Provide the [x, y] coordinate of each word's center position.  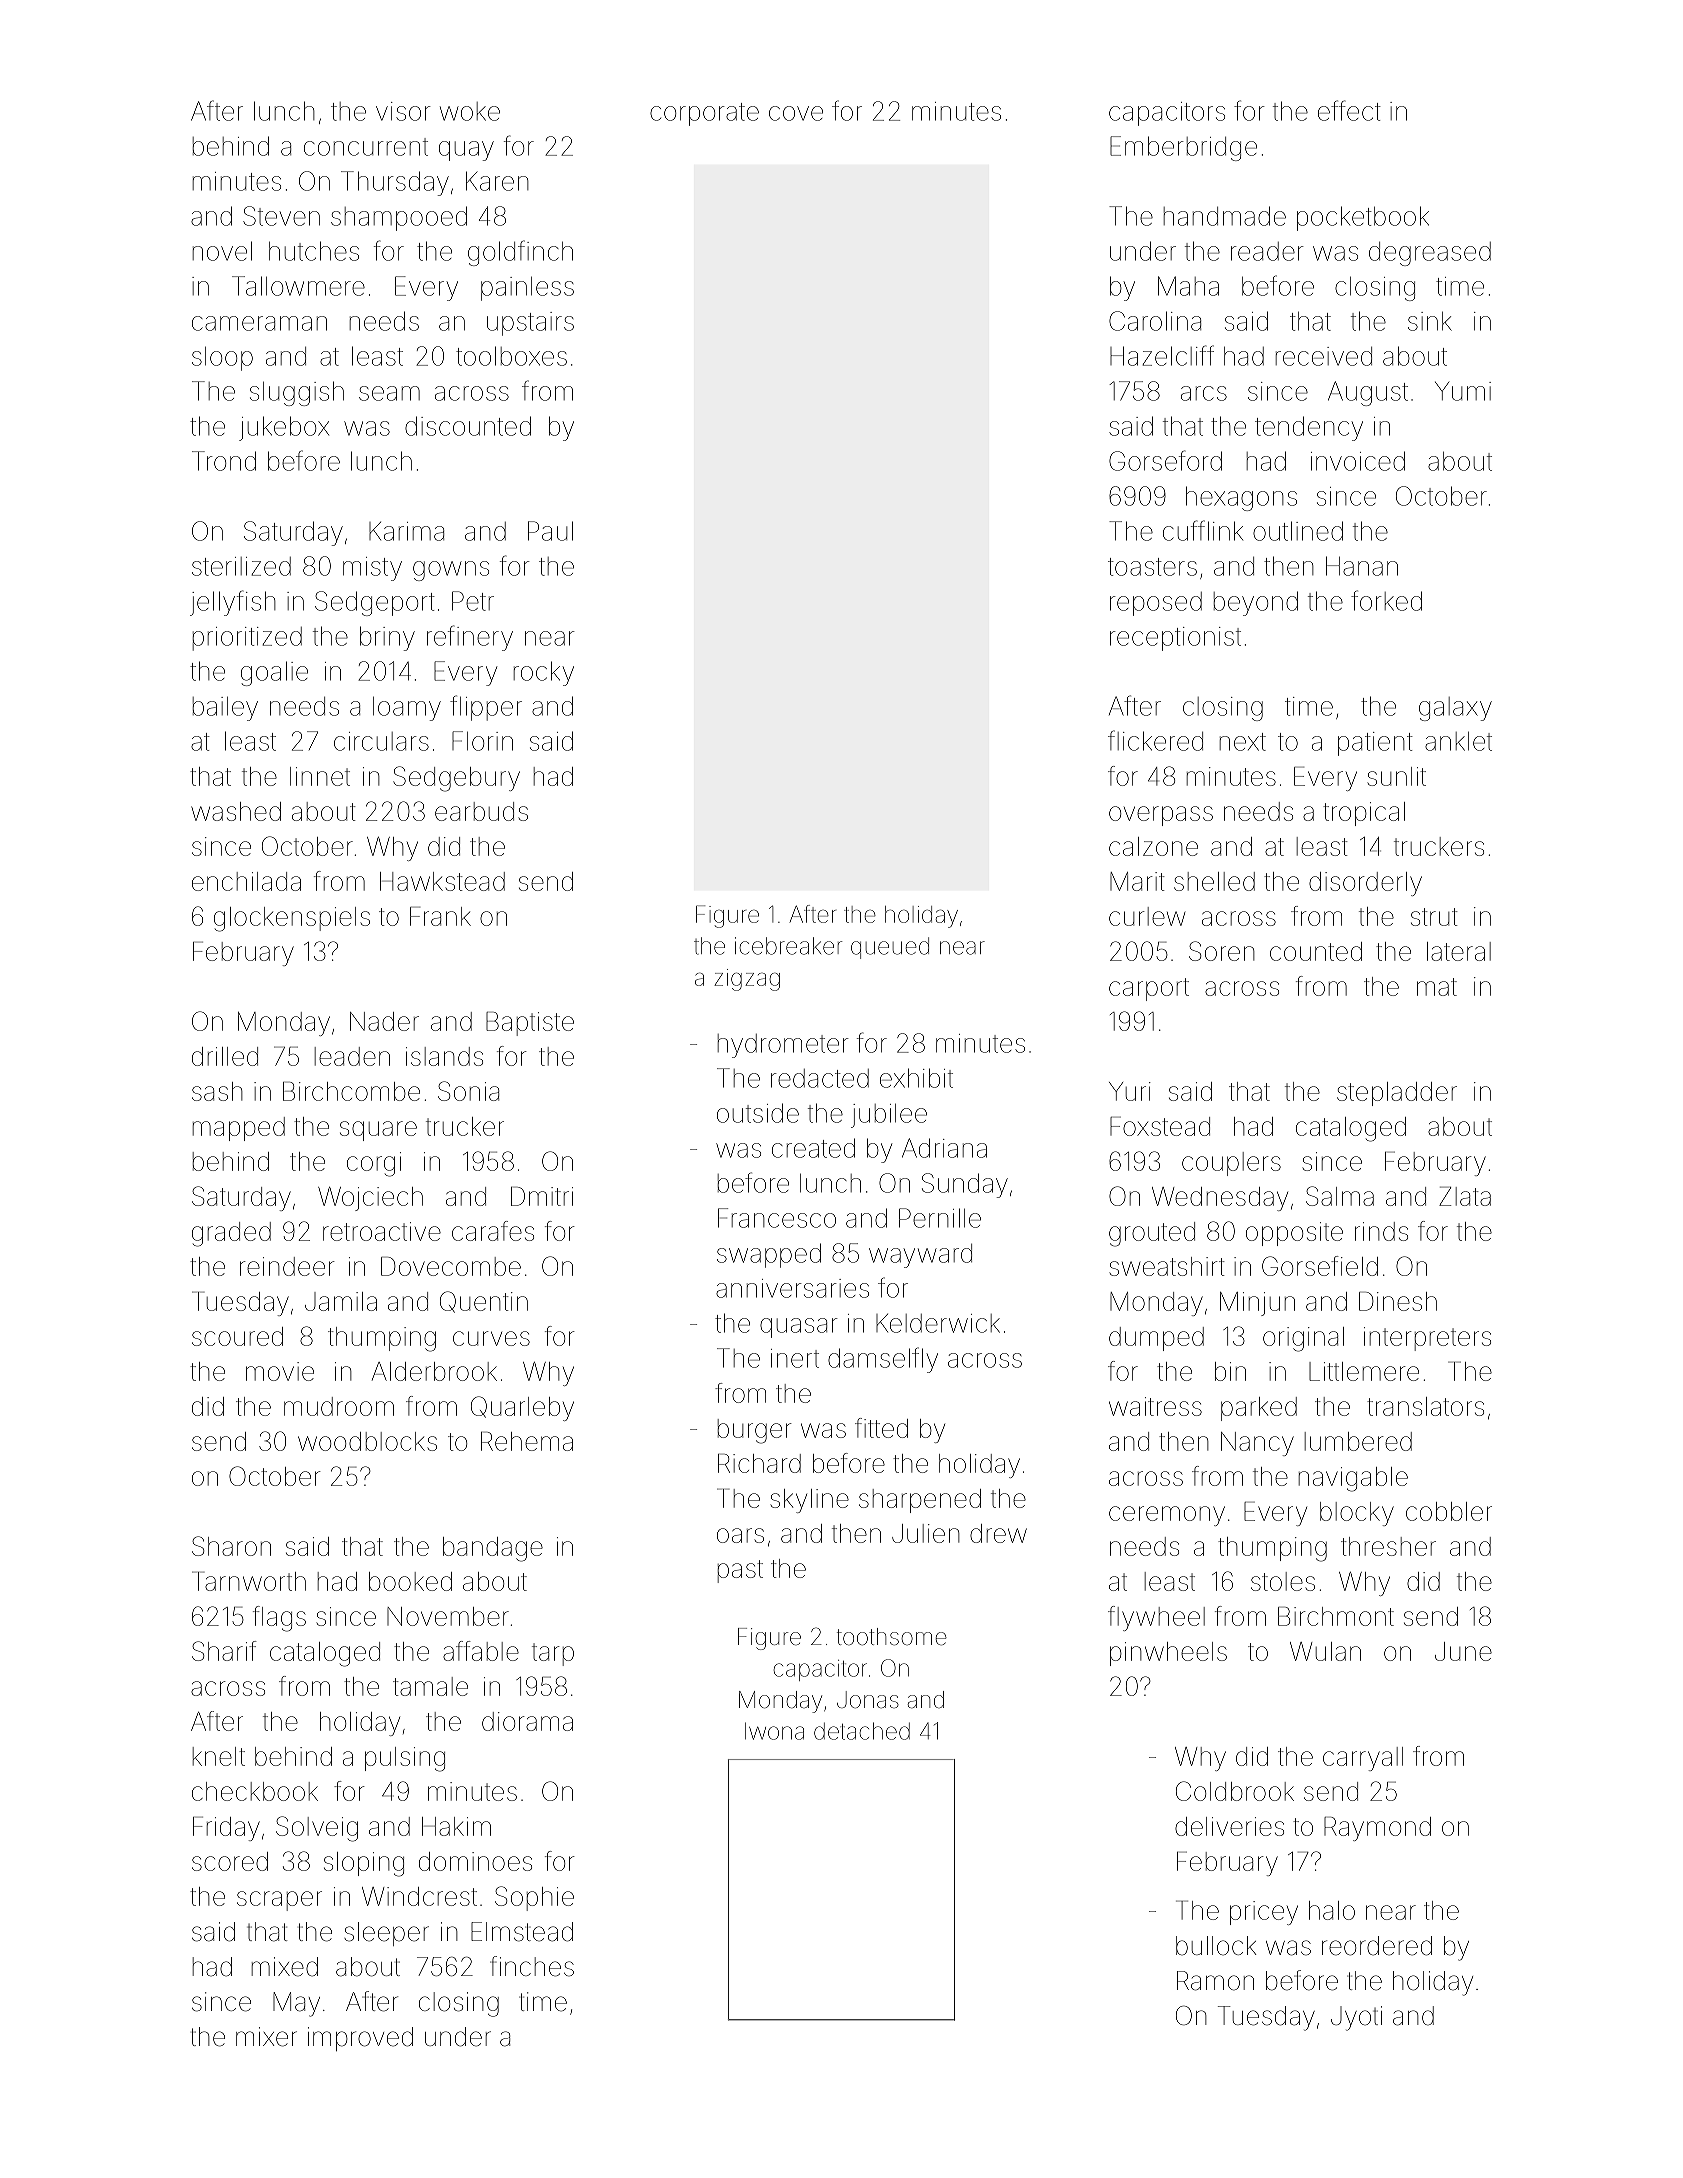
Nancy [1257, 1444]
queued [890, 948]
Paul [550, 531]
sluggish [297, 393]
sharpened [920, 1501]
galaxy [1455, 709]
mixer [266, 2037]
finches [532, 1966]
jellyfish [232, 603]
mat [1437, 987]
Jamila [341, 1301]
